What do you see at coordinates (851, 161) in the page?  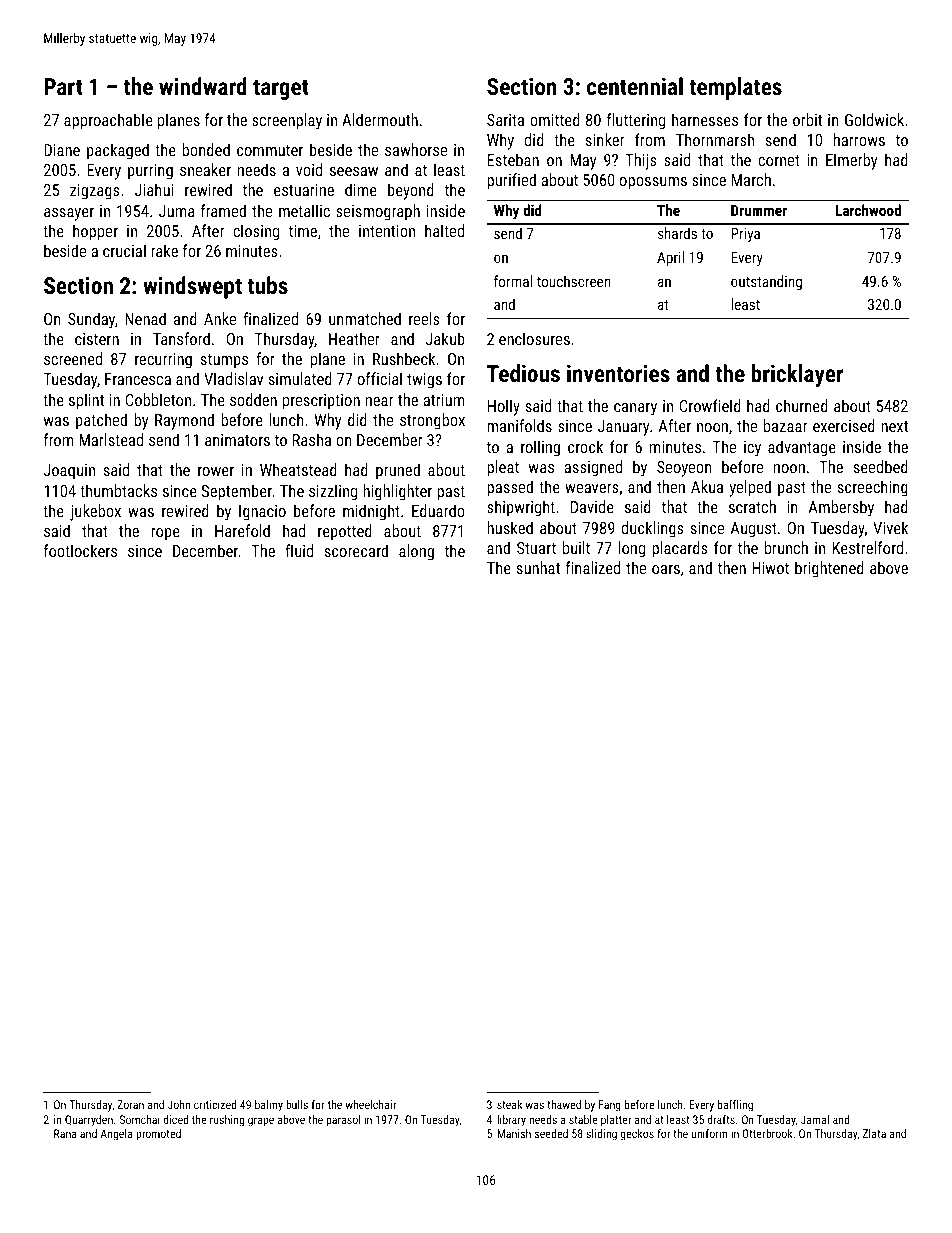 I see `Elmerby` at bounding box center [851, 161].
